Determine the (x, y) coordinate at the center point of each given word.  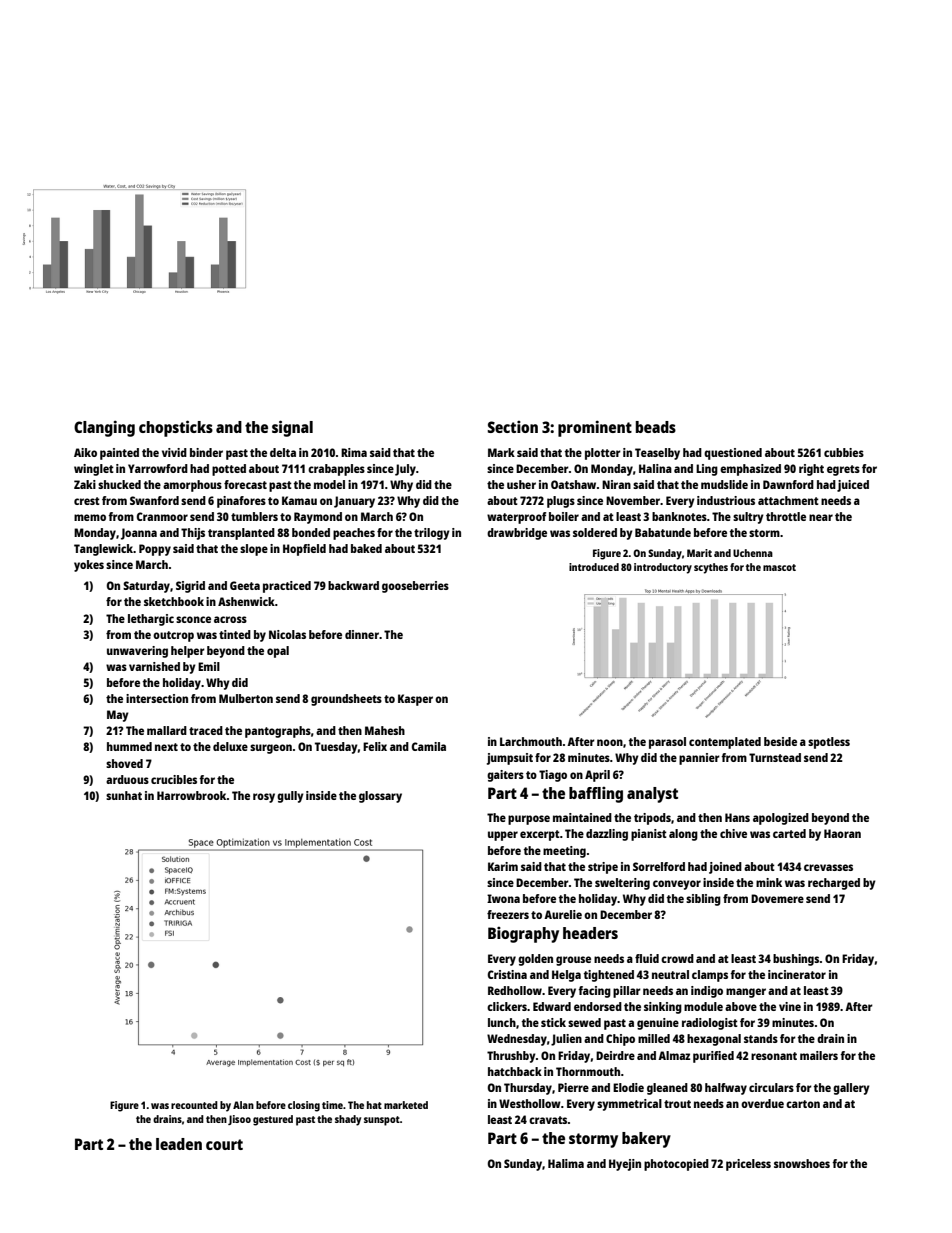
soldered (595, 532)
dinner (362, 634)
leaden (179, 1144)
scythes (711, 568)
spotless (829, 743)
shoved (124, 763)
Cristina (507, 974)
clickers (507, 1006)
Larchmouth (531, 741)
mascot (779, 567)
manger (746, 993)
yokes (89, 566)
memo (90, 517)
